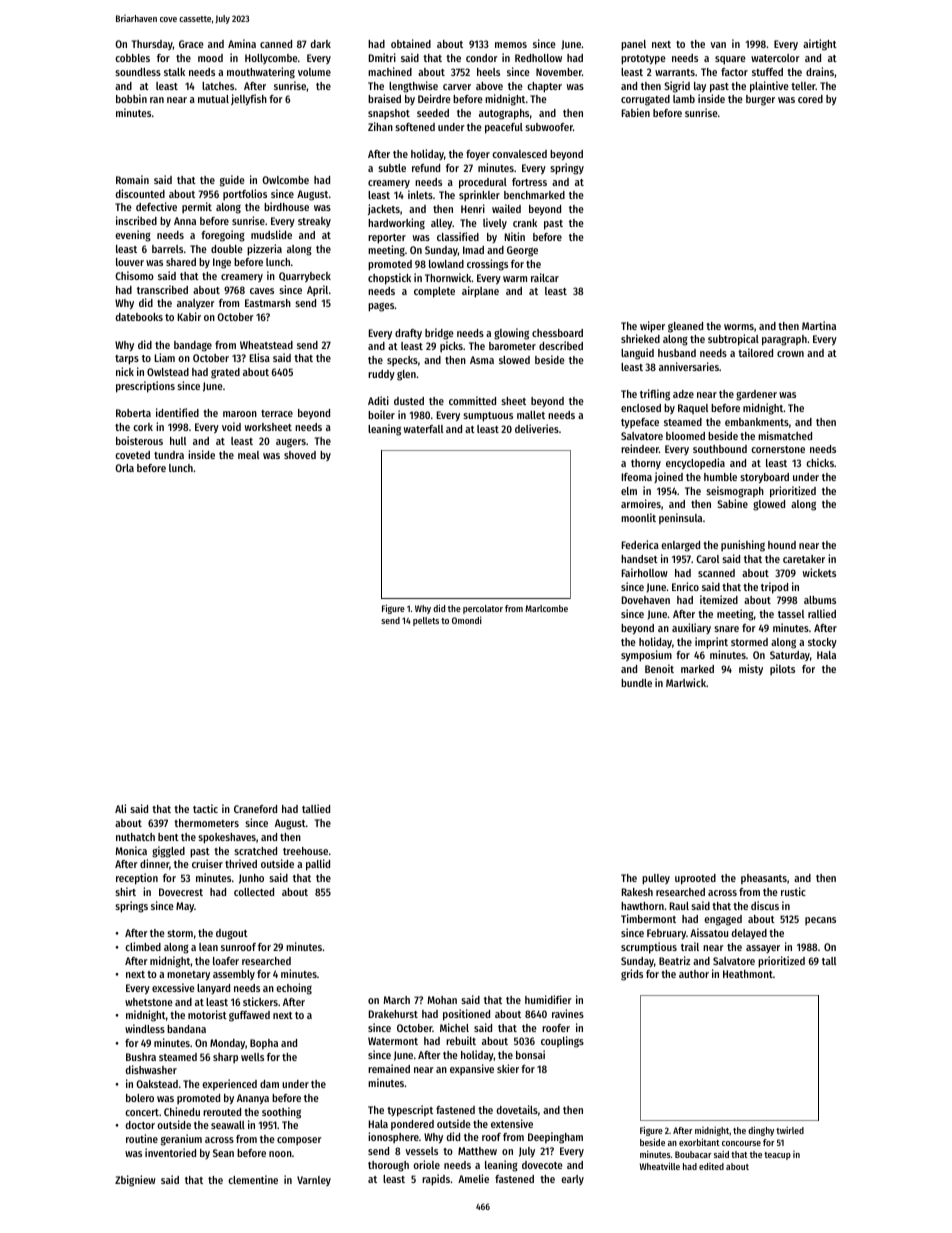 Image resolution: width=952 pixels, height=1233 pixels. I want to click on Aditi, so click(378, 400).
